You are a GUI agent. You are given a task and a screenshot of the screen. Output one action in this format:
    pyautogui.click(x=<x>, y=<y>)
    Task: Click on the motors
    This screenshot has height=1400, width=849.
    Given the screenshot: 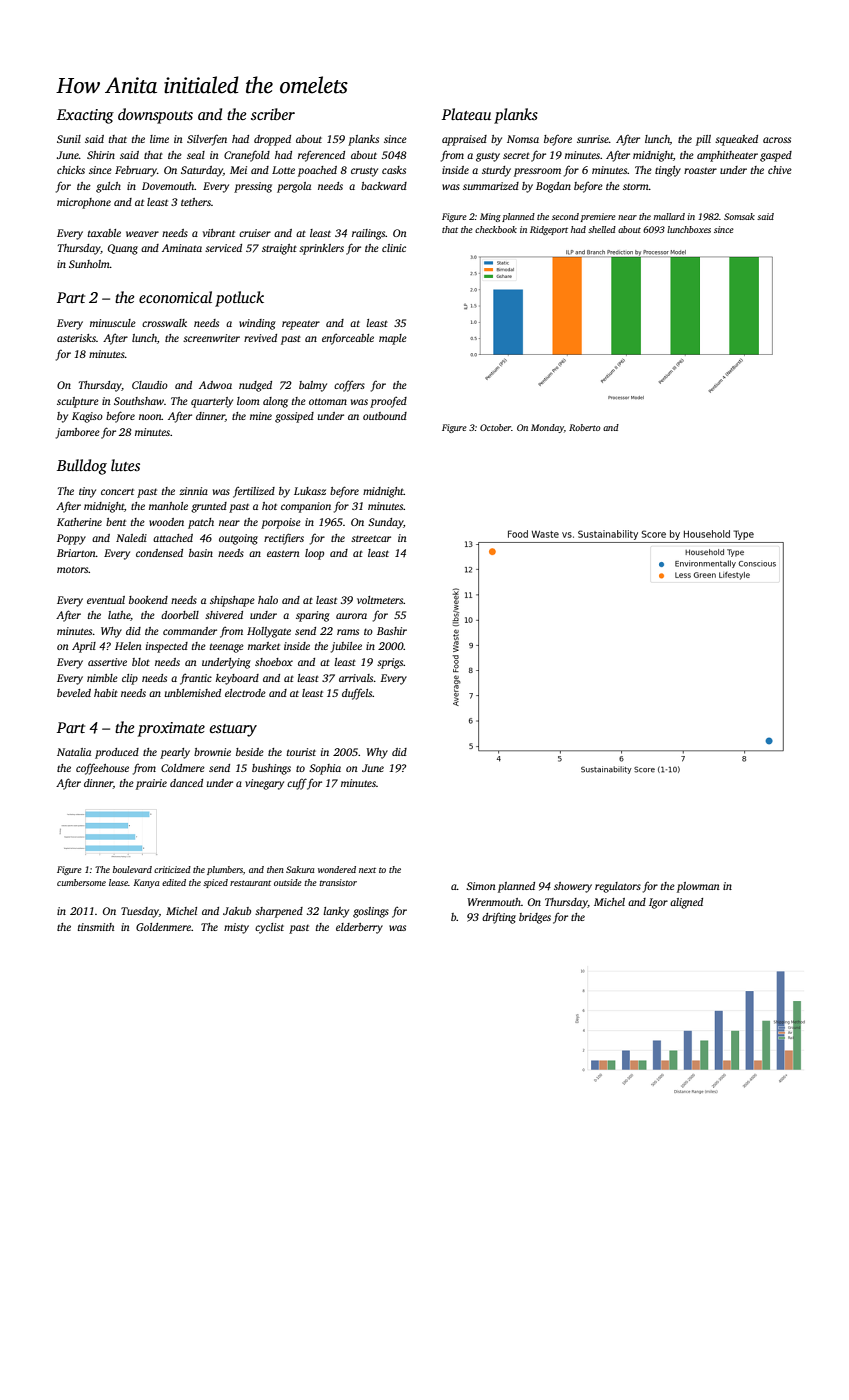 What is the action you would take?
    pyautogui.click(x=73, y=569)
